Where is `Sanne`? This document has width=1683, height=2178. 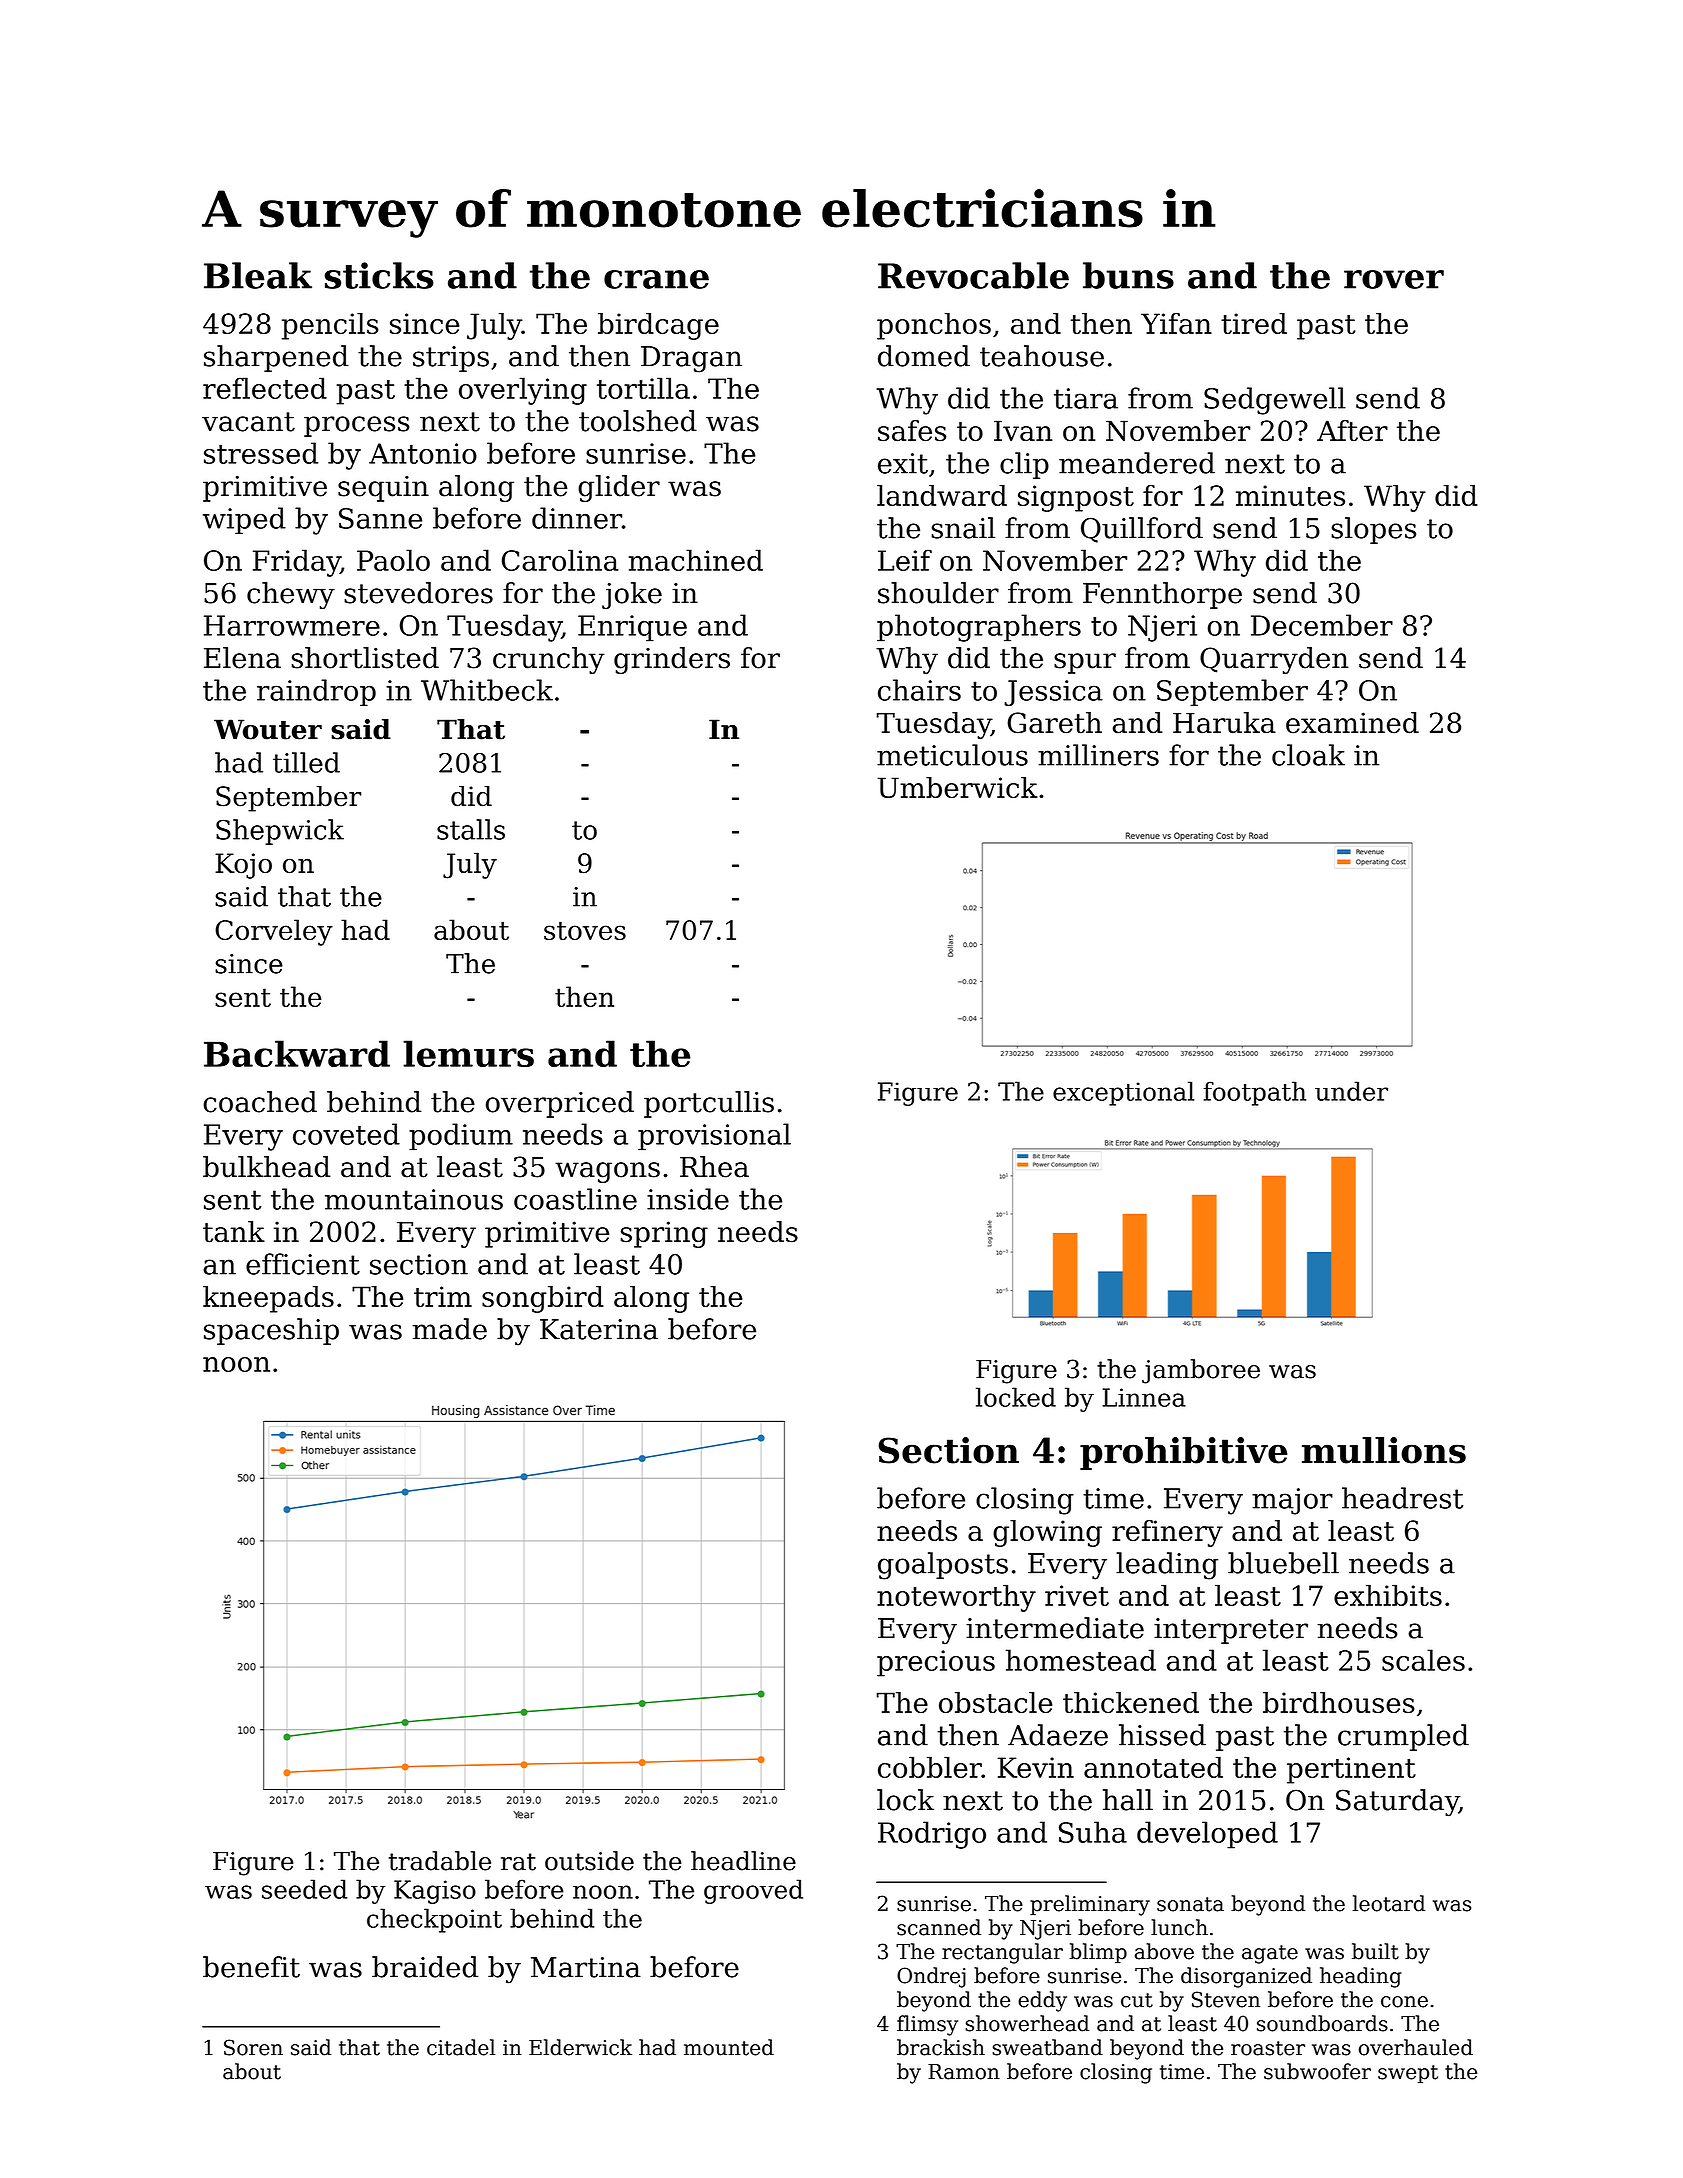
Sanne is located at coordinates (380, 518).
